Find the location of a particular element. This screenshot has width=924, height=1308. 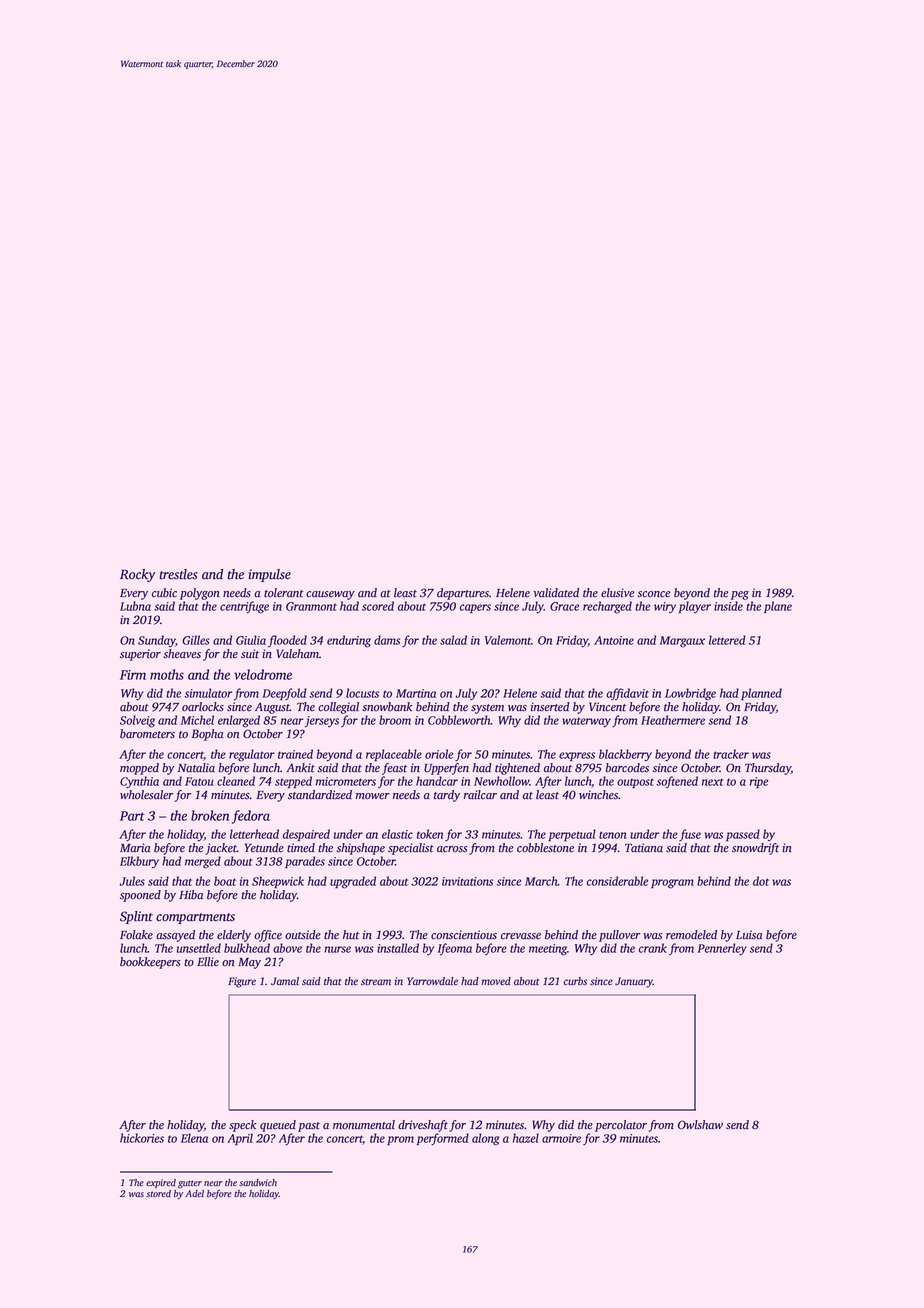

centrifuge is located at coordinates (244, 607).
